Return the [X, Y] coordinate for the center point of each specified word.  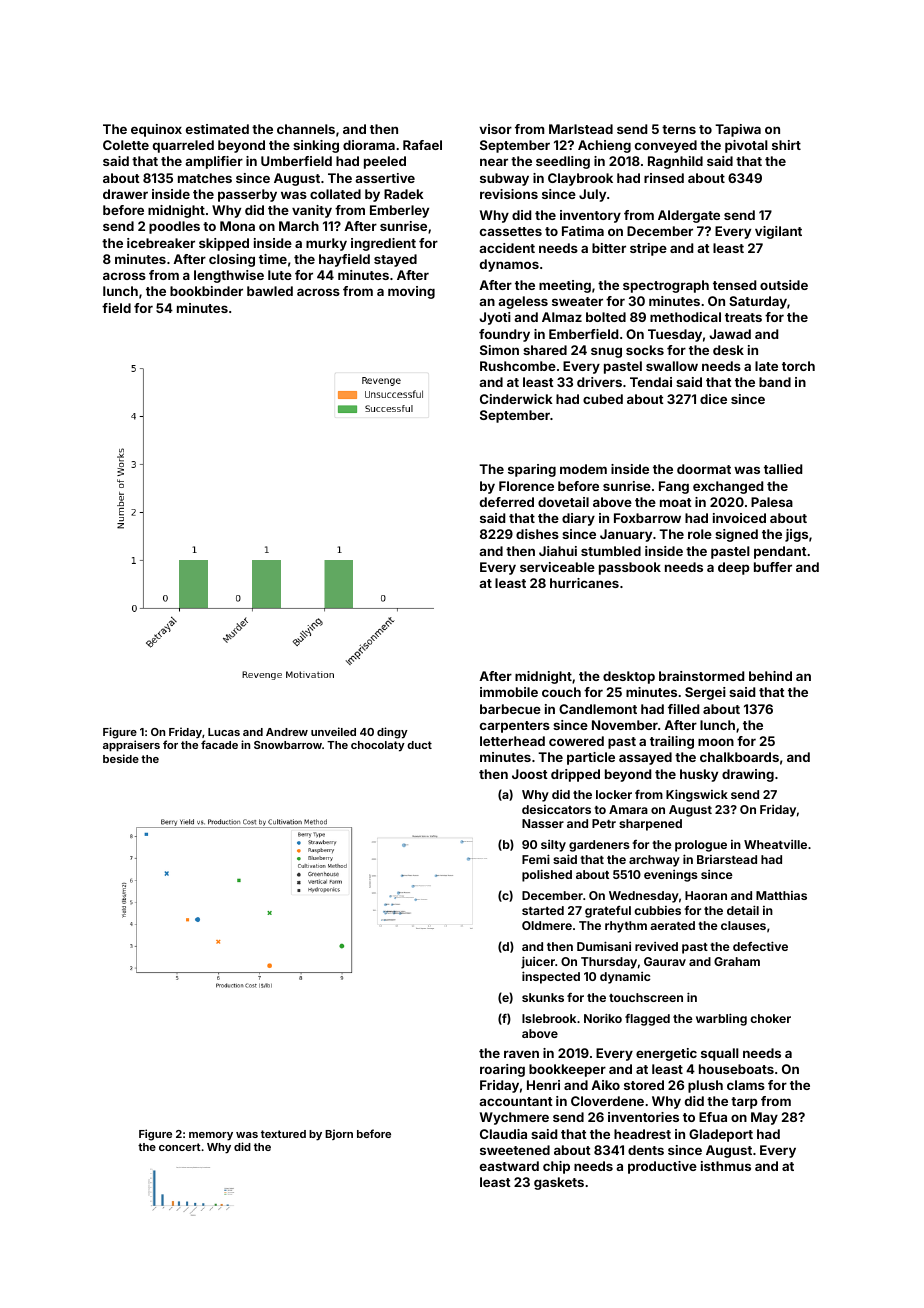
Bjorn [339, 1134]
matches [205, 178]
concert [180, 1147]
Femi [536, 859]
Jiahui [558, 551]
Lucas [224, 732]
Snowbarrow [288, 745]
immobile [509, 692]
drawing [748, 775]
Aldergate [689, 216]
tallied [783, 469]
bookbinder [206, 291]
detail [743, 910]
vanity [312, 211]
